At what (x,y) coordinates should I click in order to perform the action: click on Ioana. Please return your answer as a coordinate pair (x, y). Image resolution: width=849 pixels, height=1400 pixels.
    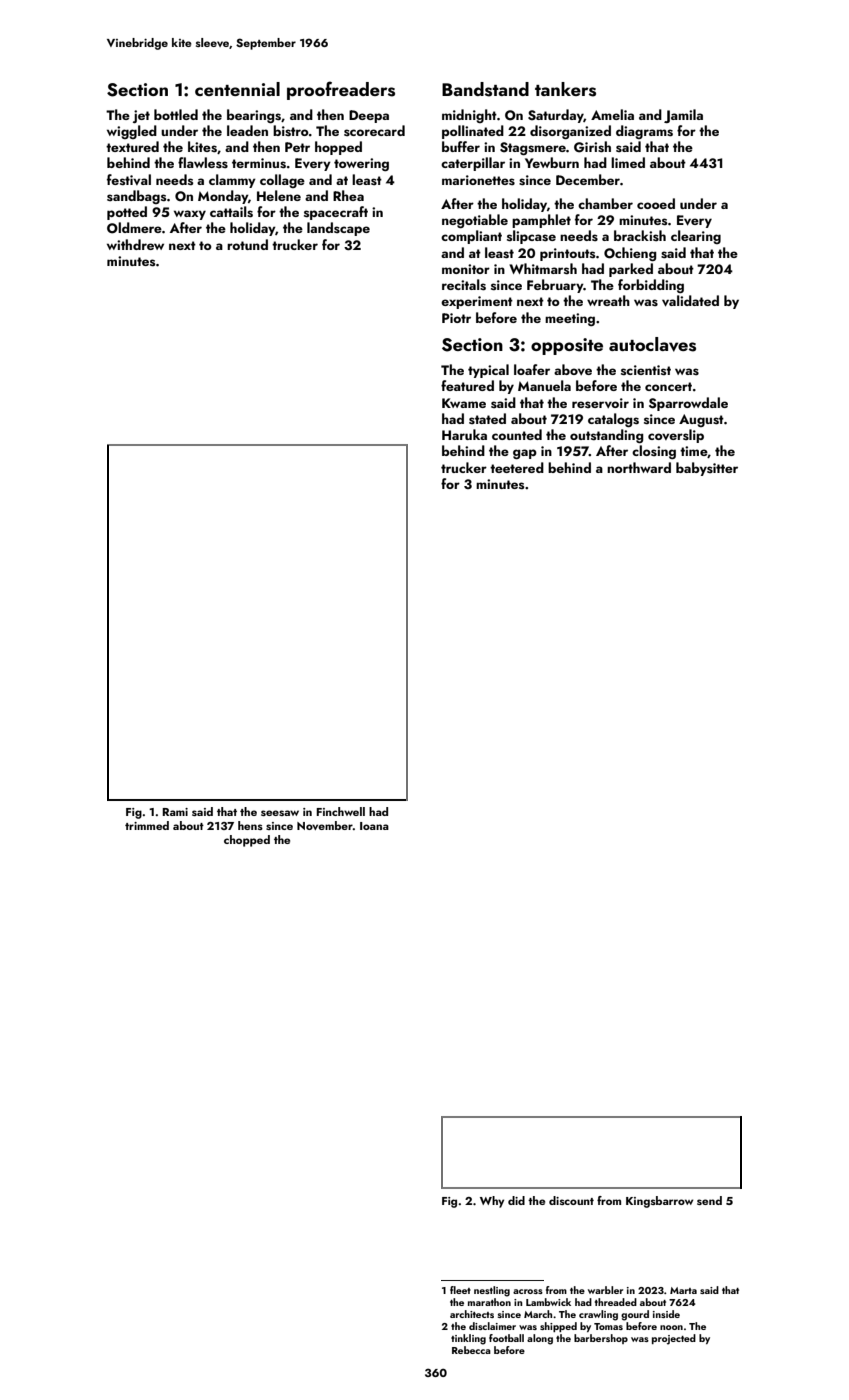
    Looking at the image, I should click on (374, 826).
